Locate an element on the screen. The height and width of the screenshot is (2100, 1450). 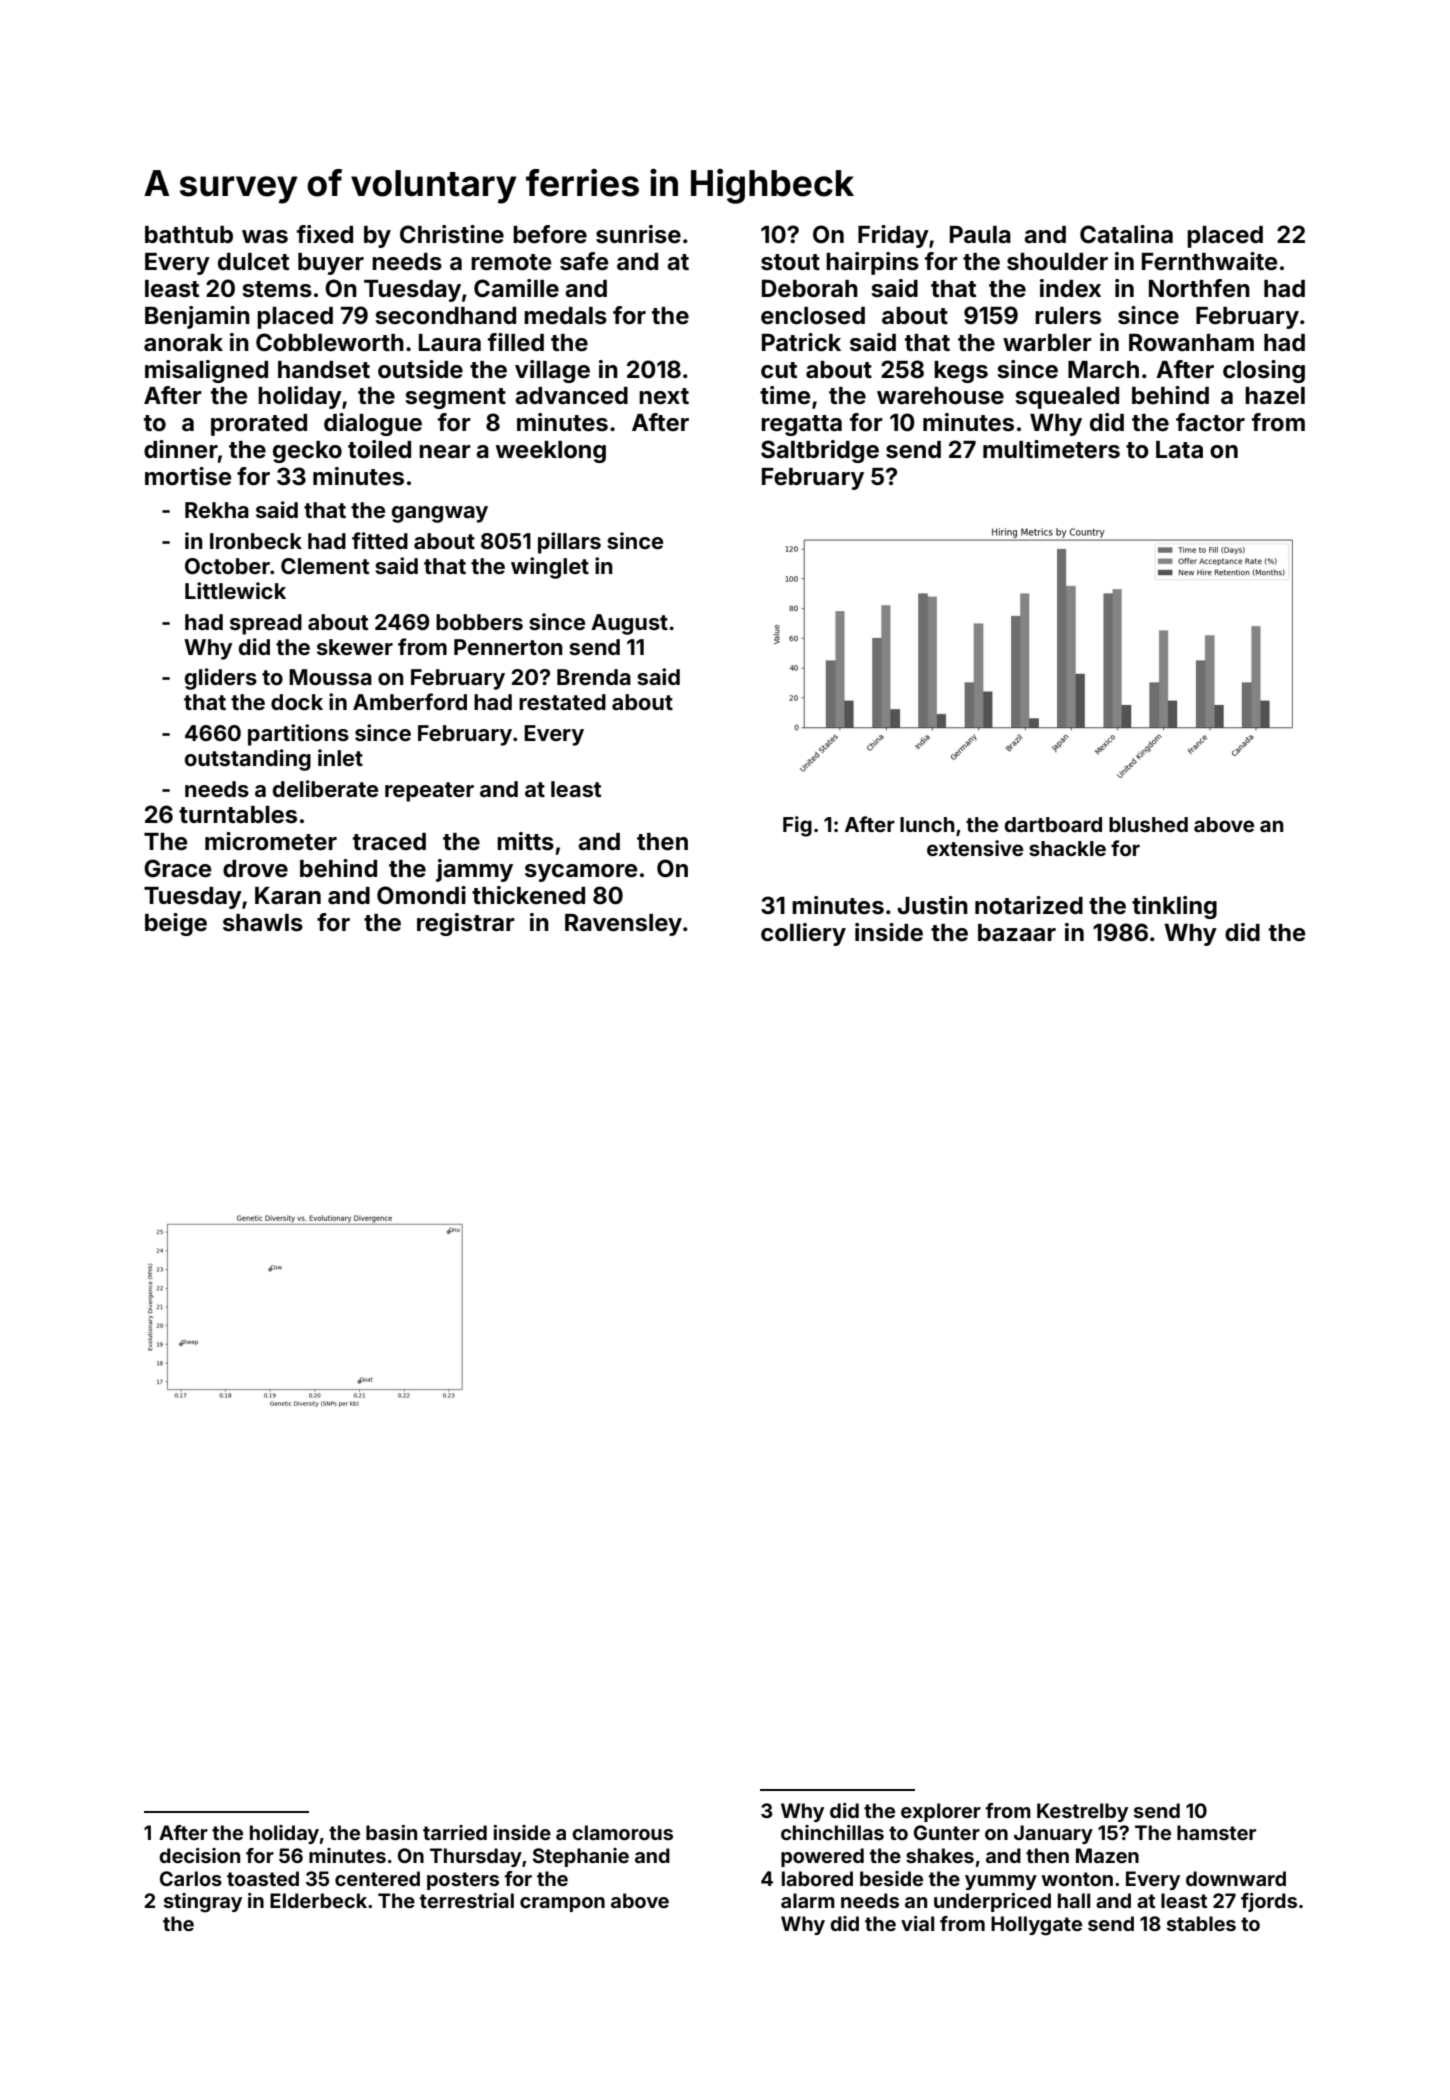
Elderbeck is located at coordinates (318, 1900).
